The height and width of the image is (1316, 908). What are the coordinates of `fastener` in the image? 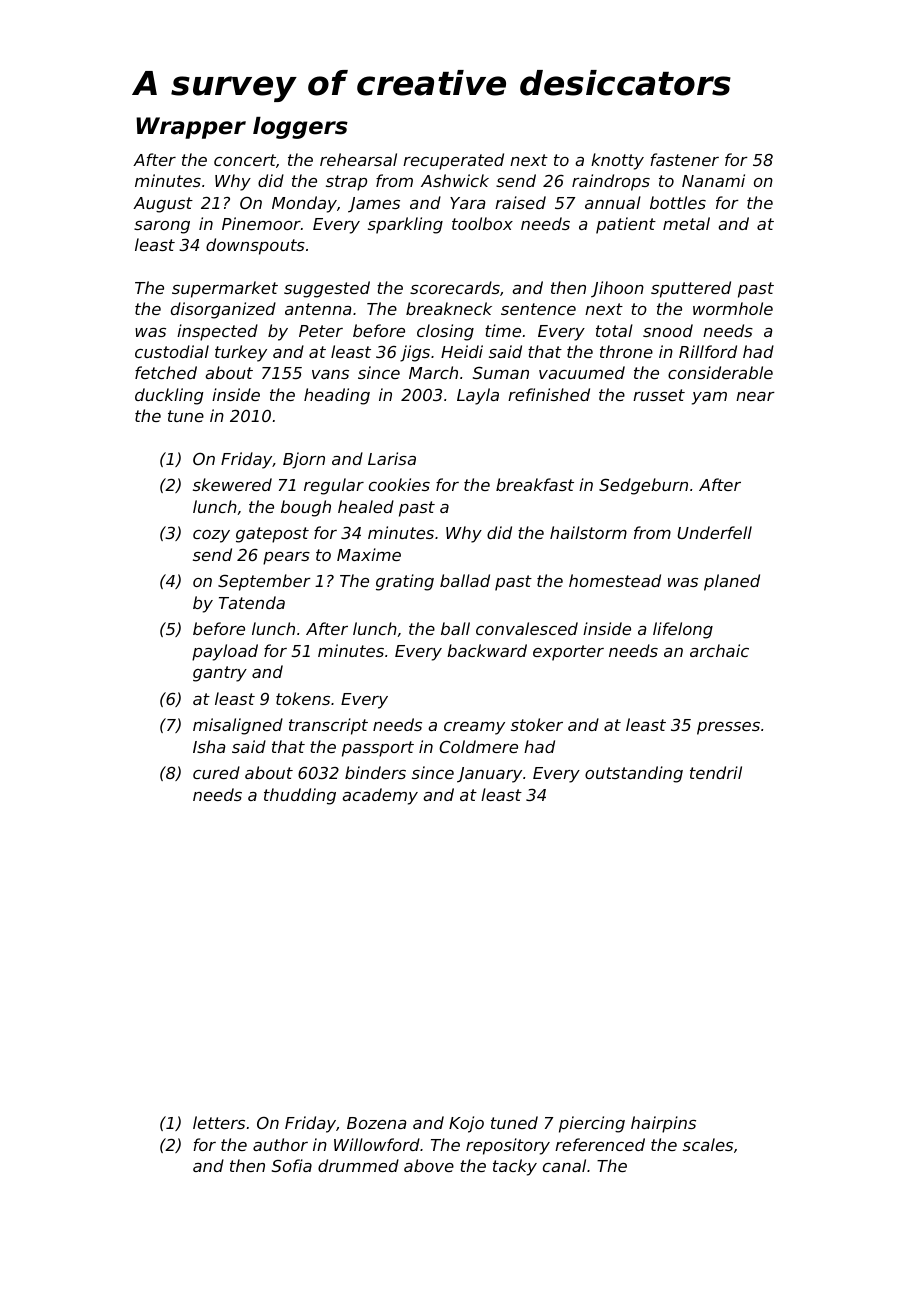 It's located at (684, 159).
